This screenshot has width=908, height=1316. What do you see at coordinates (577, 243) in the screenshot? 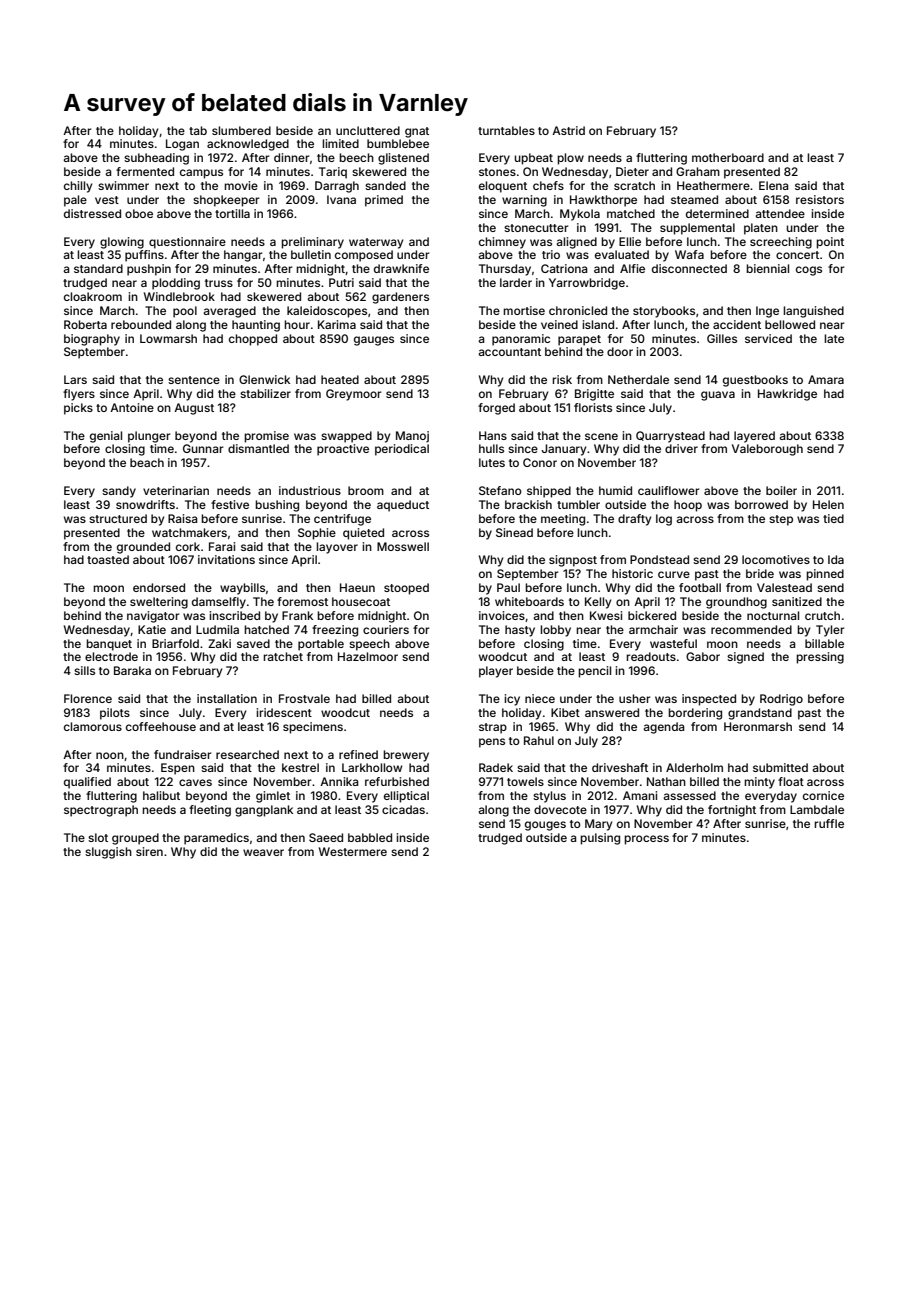
I see `aligned` at bounding box center [577, 243].
